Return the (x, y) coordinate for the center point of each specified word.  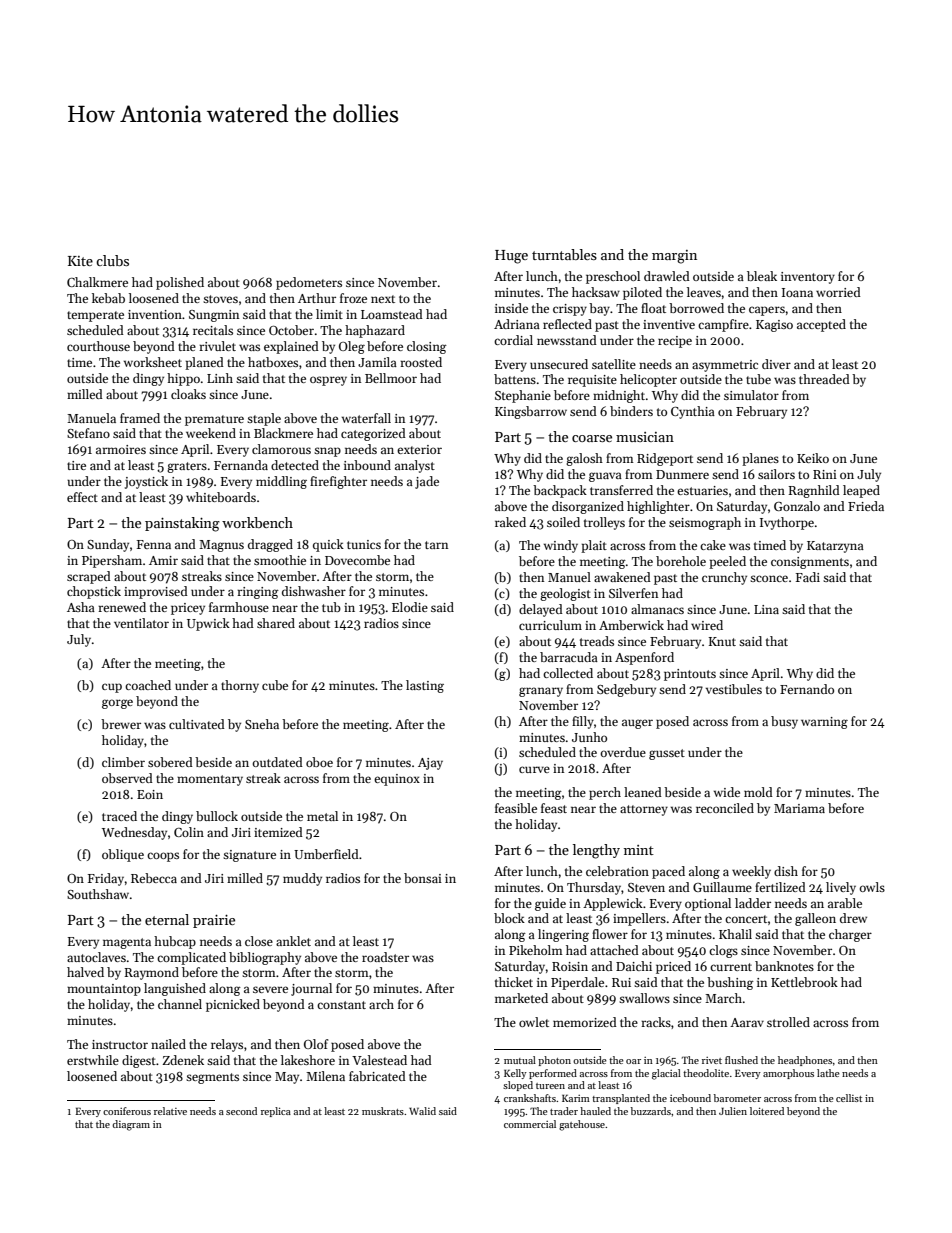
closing (427, 347)
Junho (589, 737)
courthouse (98, 346)
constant (341, 1005)
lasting (425, 686)
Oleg (352, 347)
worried (838, 292)
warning (824, 723)
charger (850, 935)
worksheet (153, 362)
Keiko (813, 458)
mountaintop (104, 990)
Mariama (799, 808)
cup (112, 688)
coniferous (127, 1111)
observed (127, 778)
